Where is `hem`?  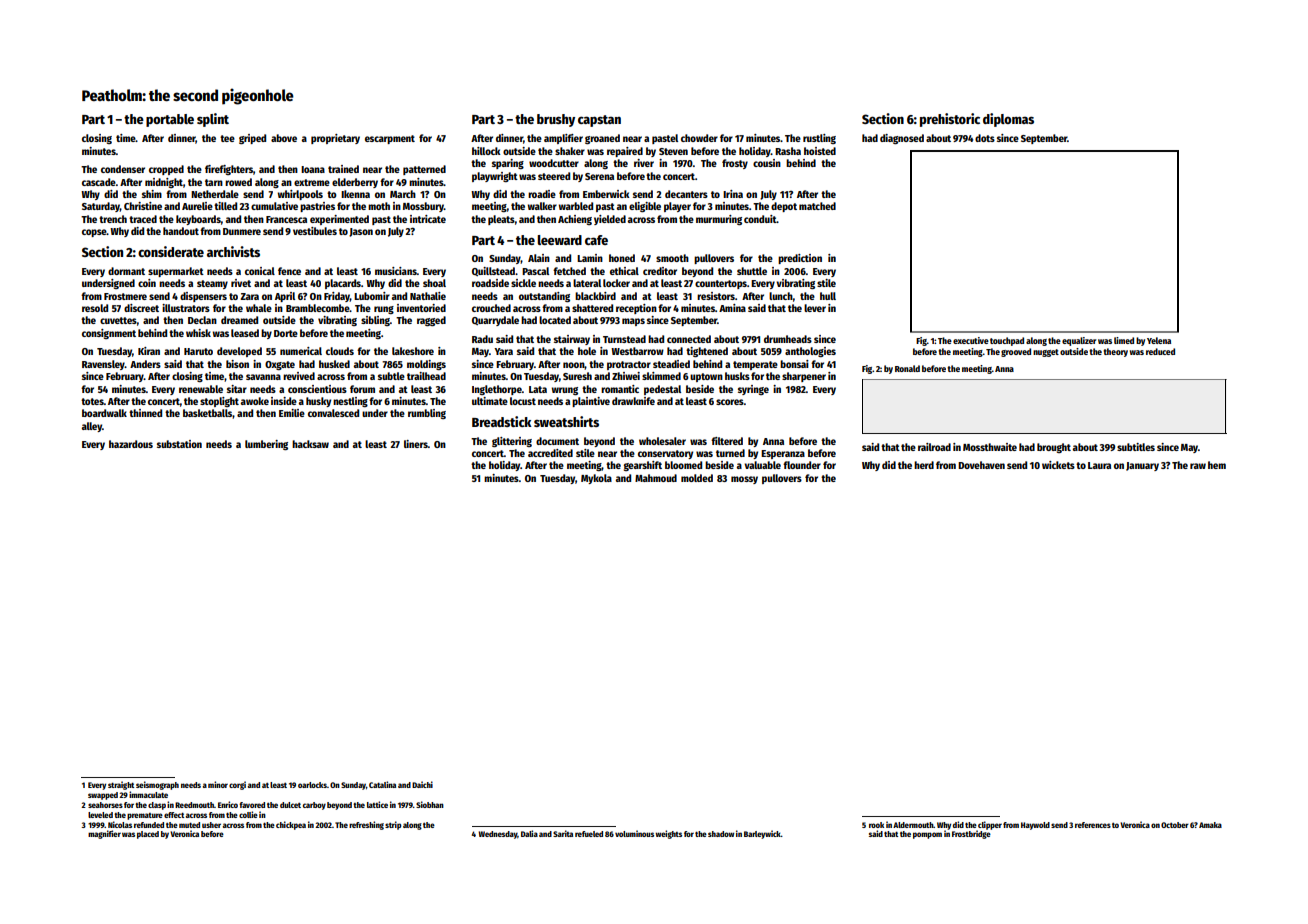 hem is located at coordinates (1217, 465).
